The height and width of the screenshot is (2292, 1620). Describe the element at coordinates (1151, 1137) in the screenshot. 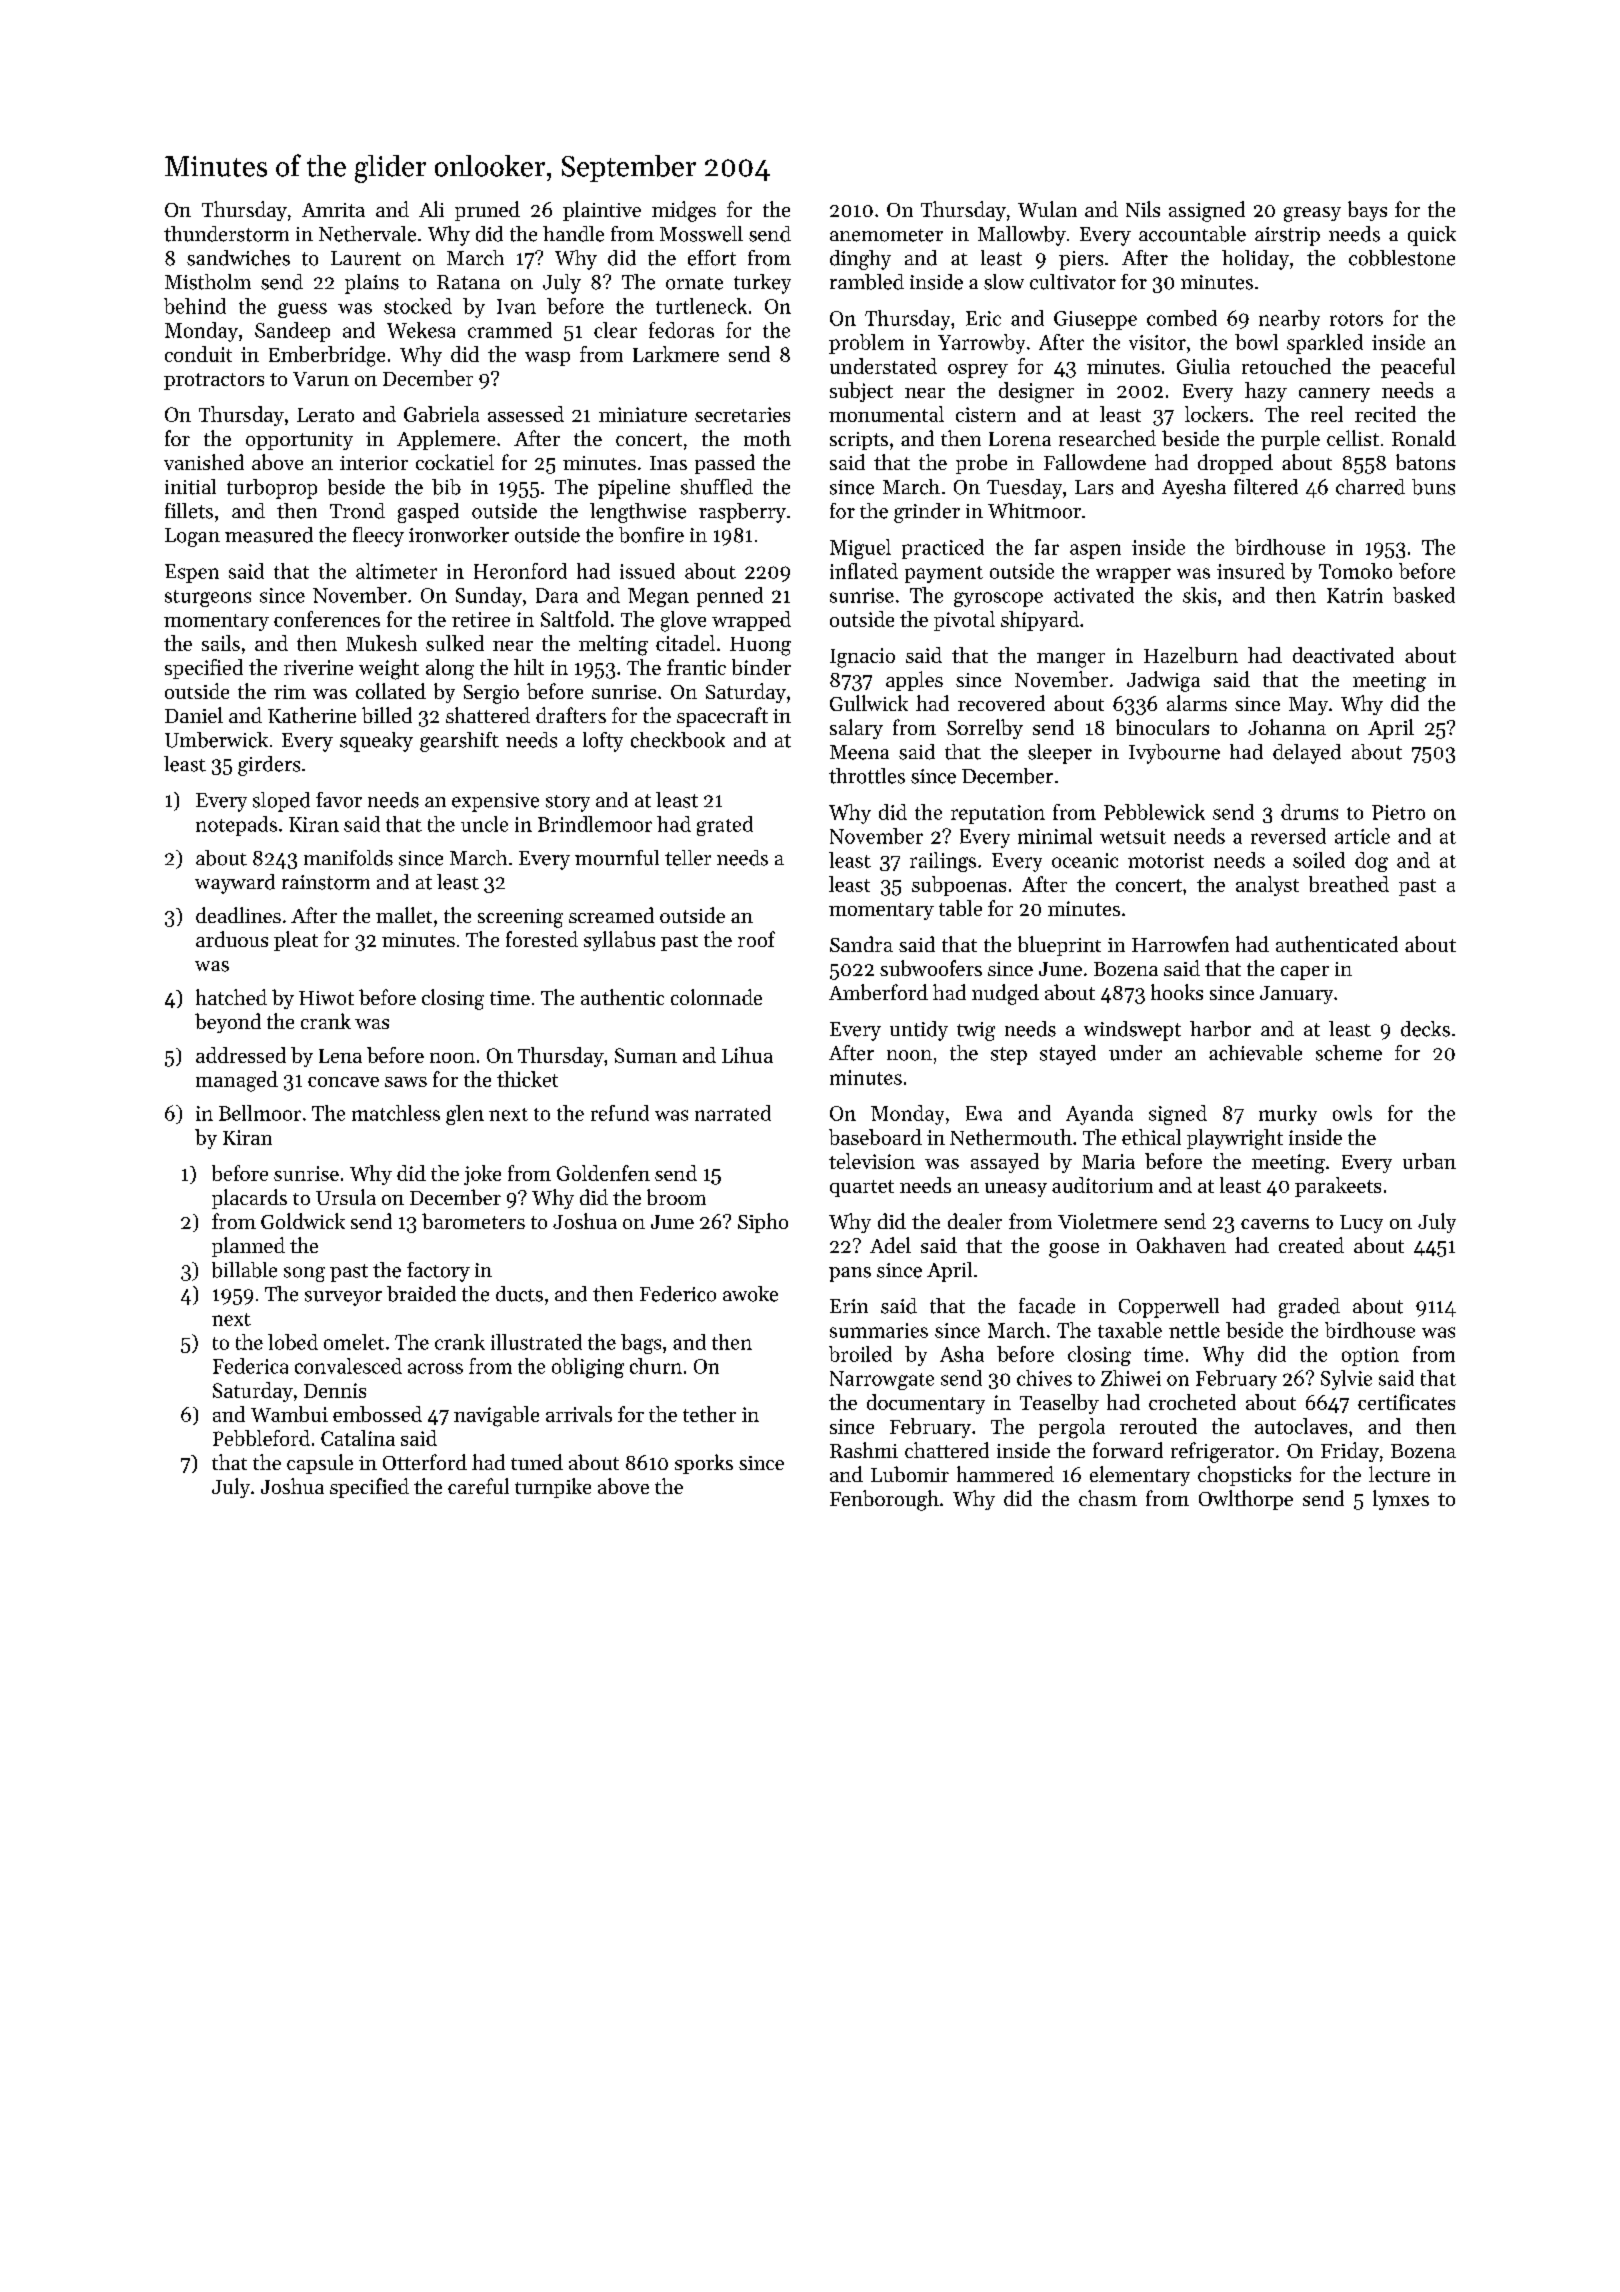

I see `ethical` at that location.
